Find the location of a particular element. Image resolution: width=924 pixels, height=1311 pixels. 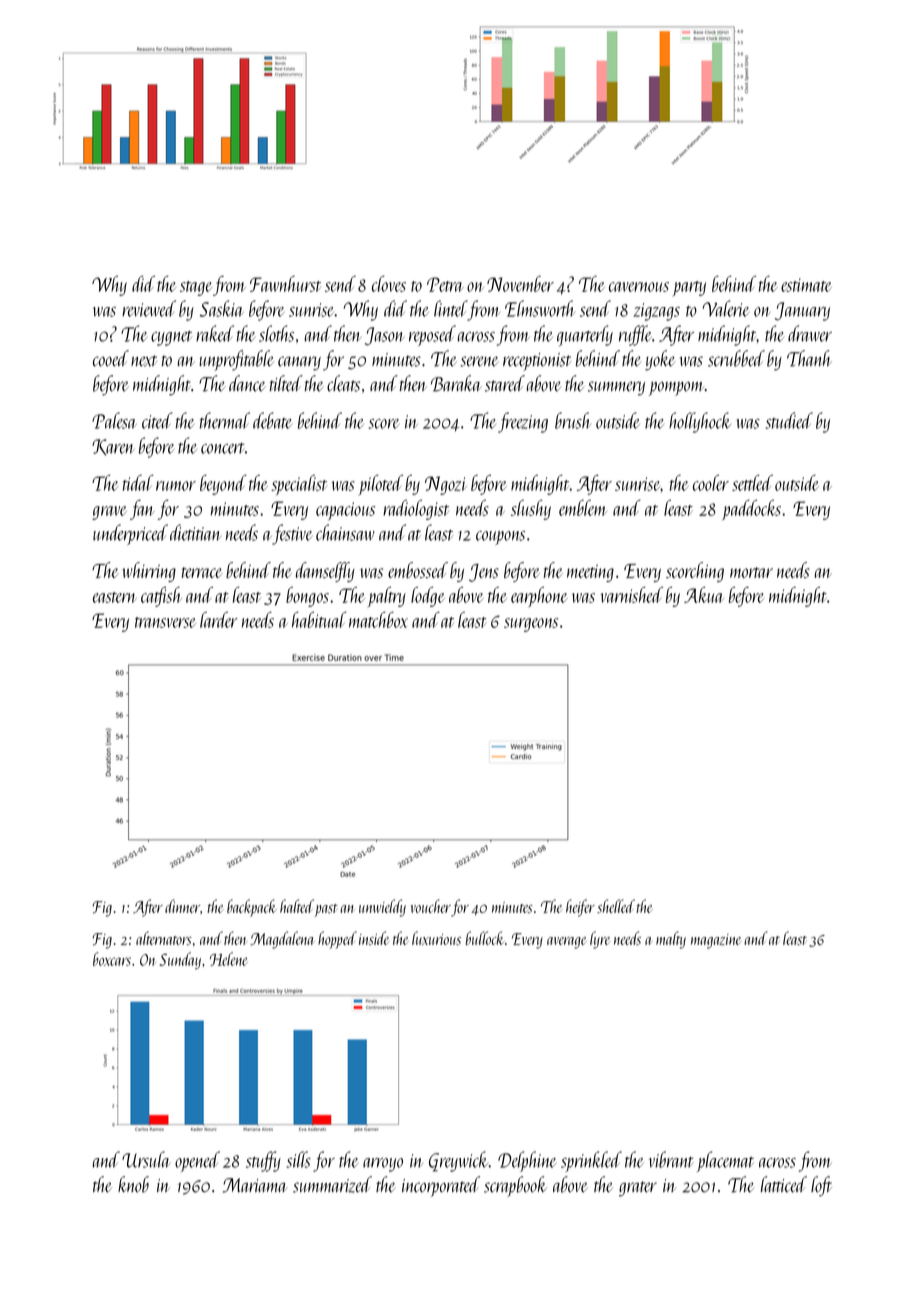

paddocks is located at coordinates (751, 510).
